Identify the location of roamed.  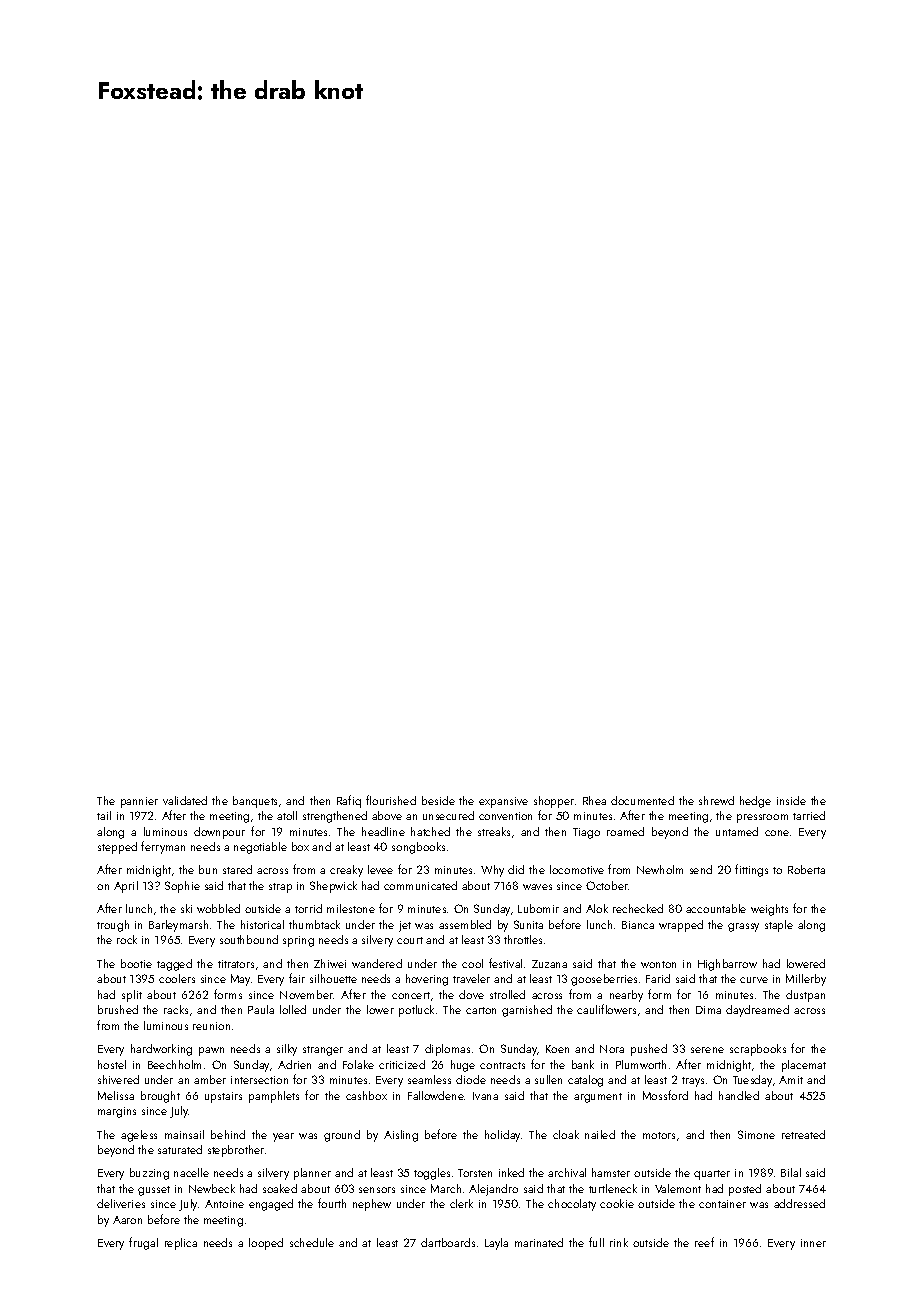
(625, 831).
